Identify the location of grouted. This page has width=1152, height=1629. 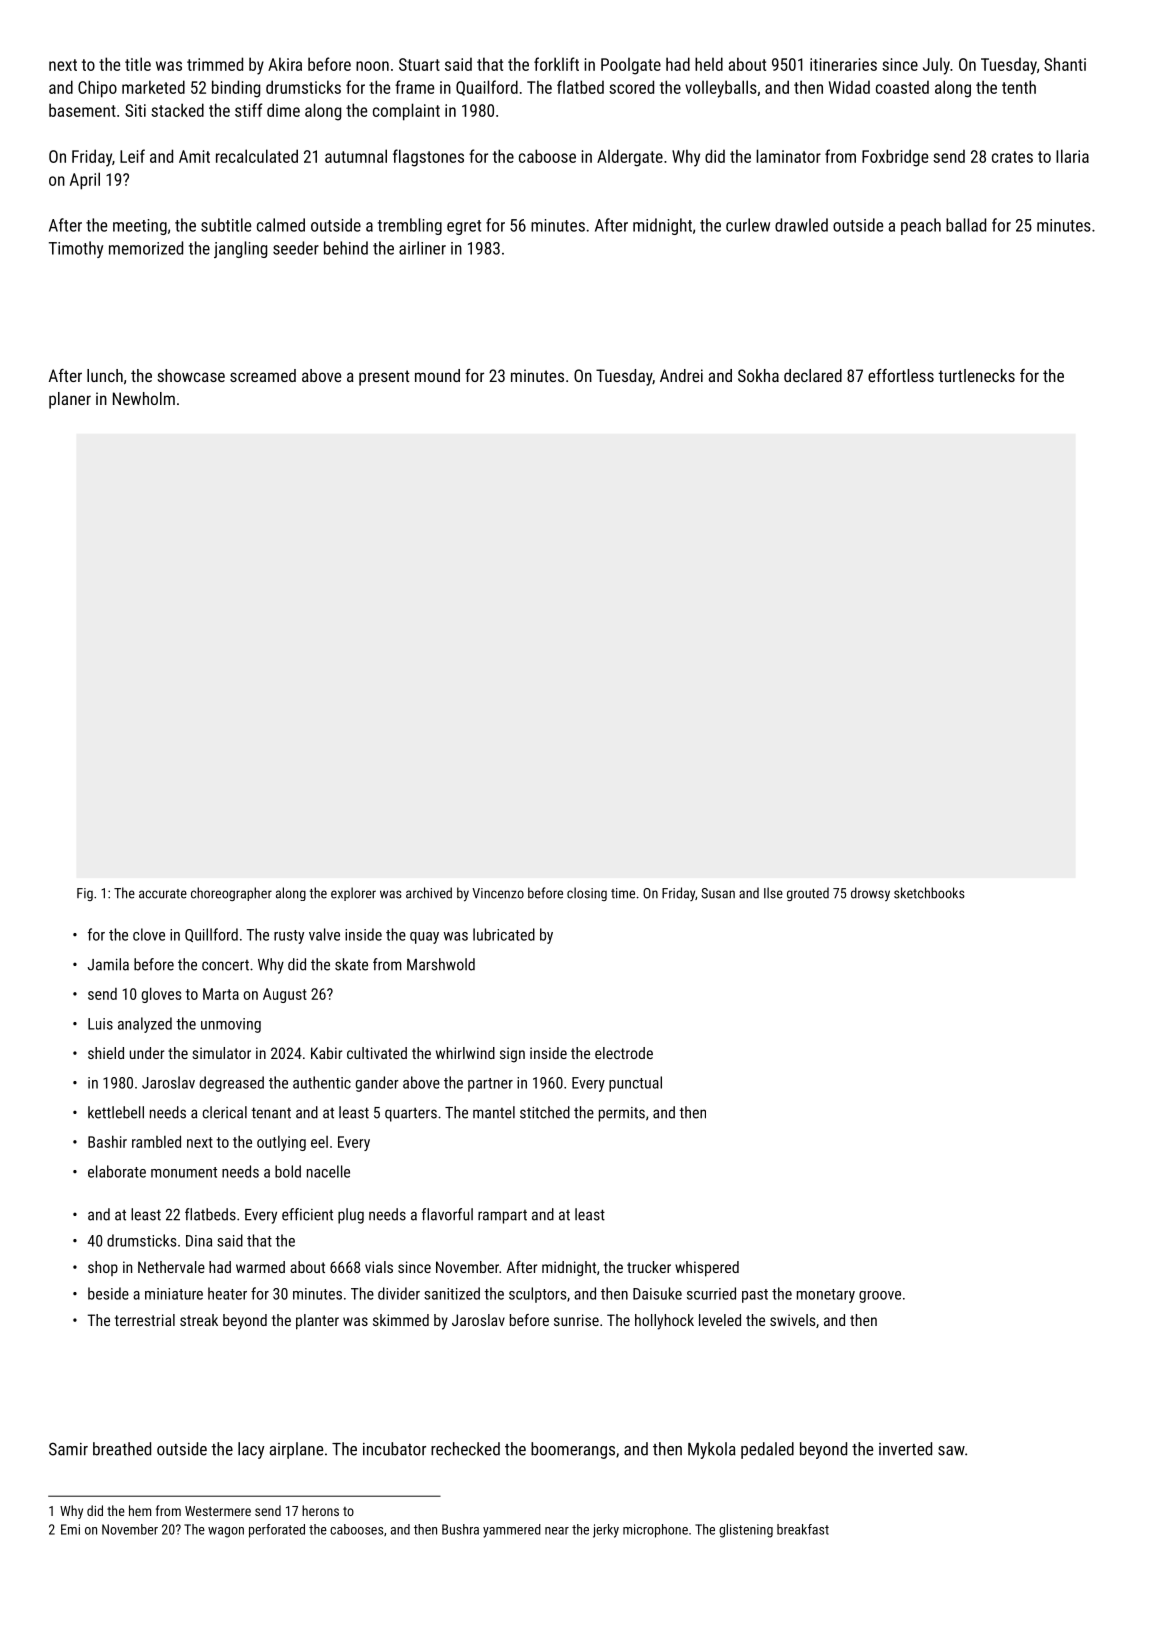
(808, 894).
